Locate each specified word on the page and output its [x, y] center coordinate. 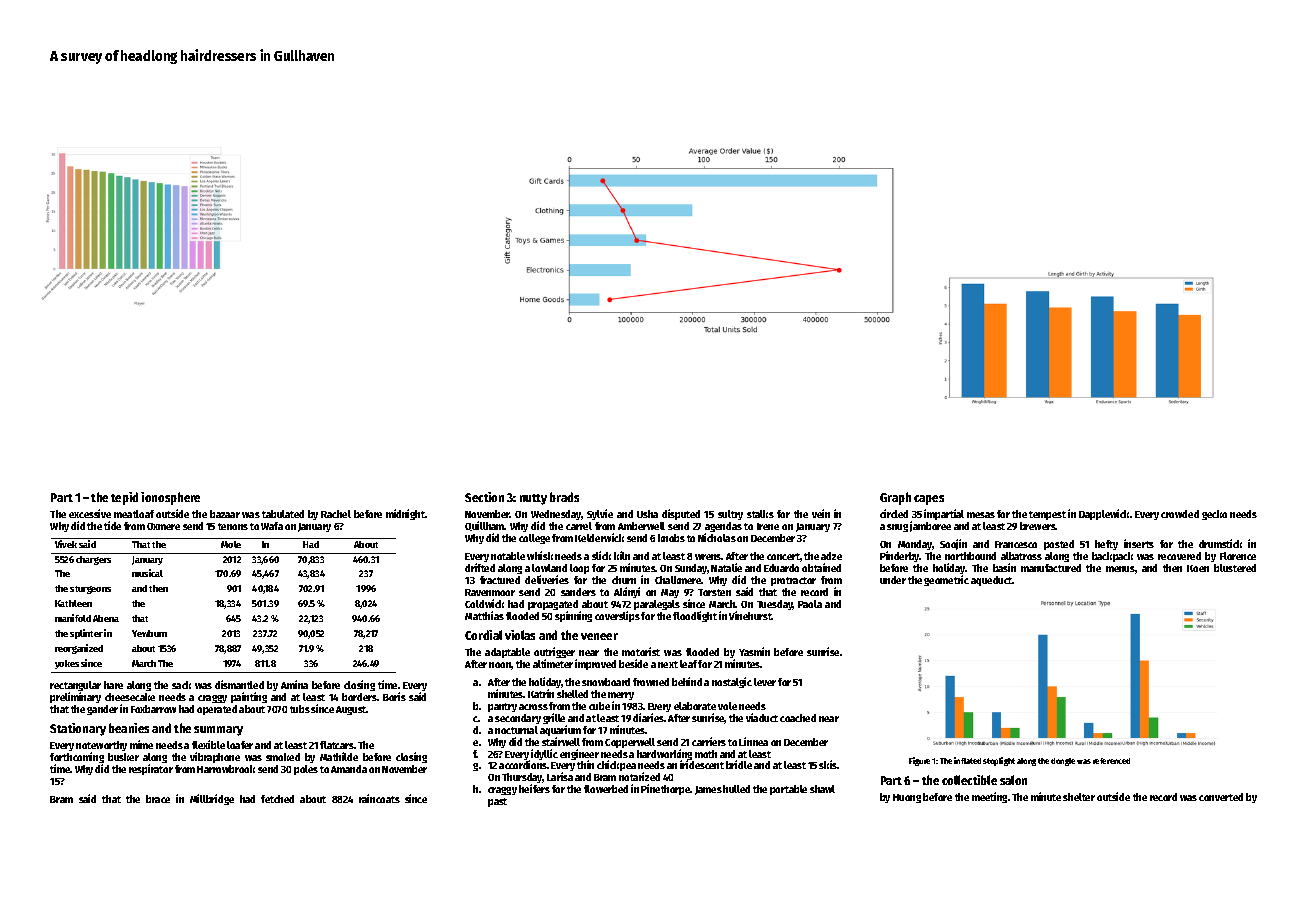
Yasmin [754, 651]
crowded [1180, 514]
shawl [822, 789]
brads [564, 497]
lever [765, 682]
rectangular [75, 686]
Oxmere [163, 526]
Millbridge [212, 799]
